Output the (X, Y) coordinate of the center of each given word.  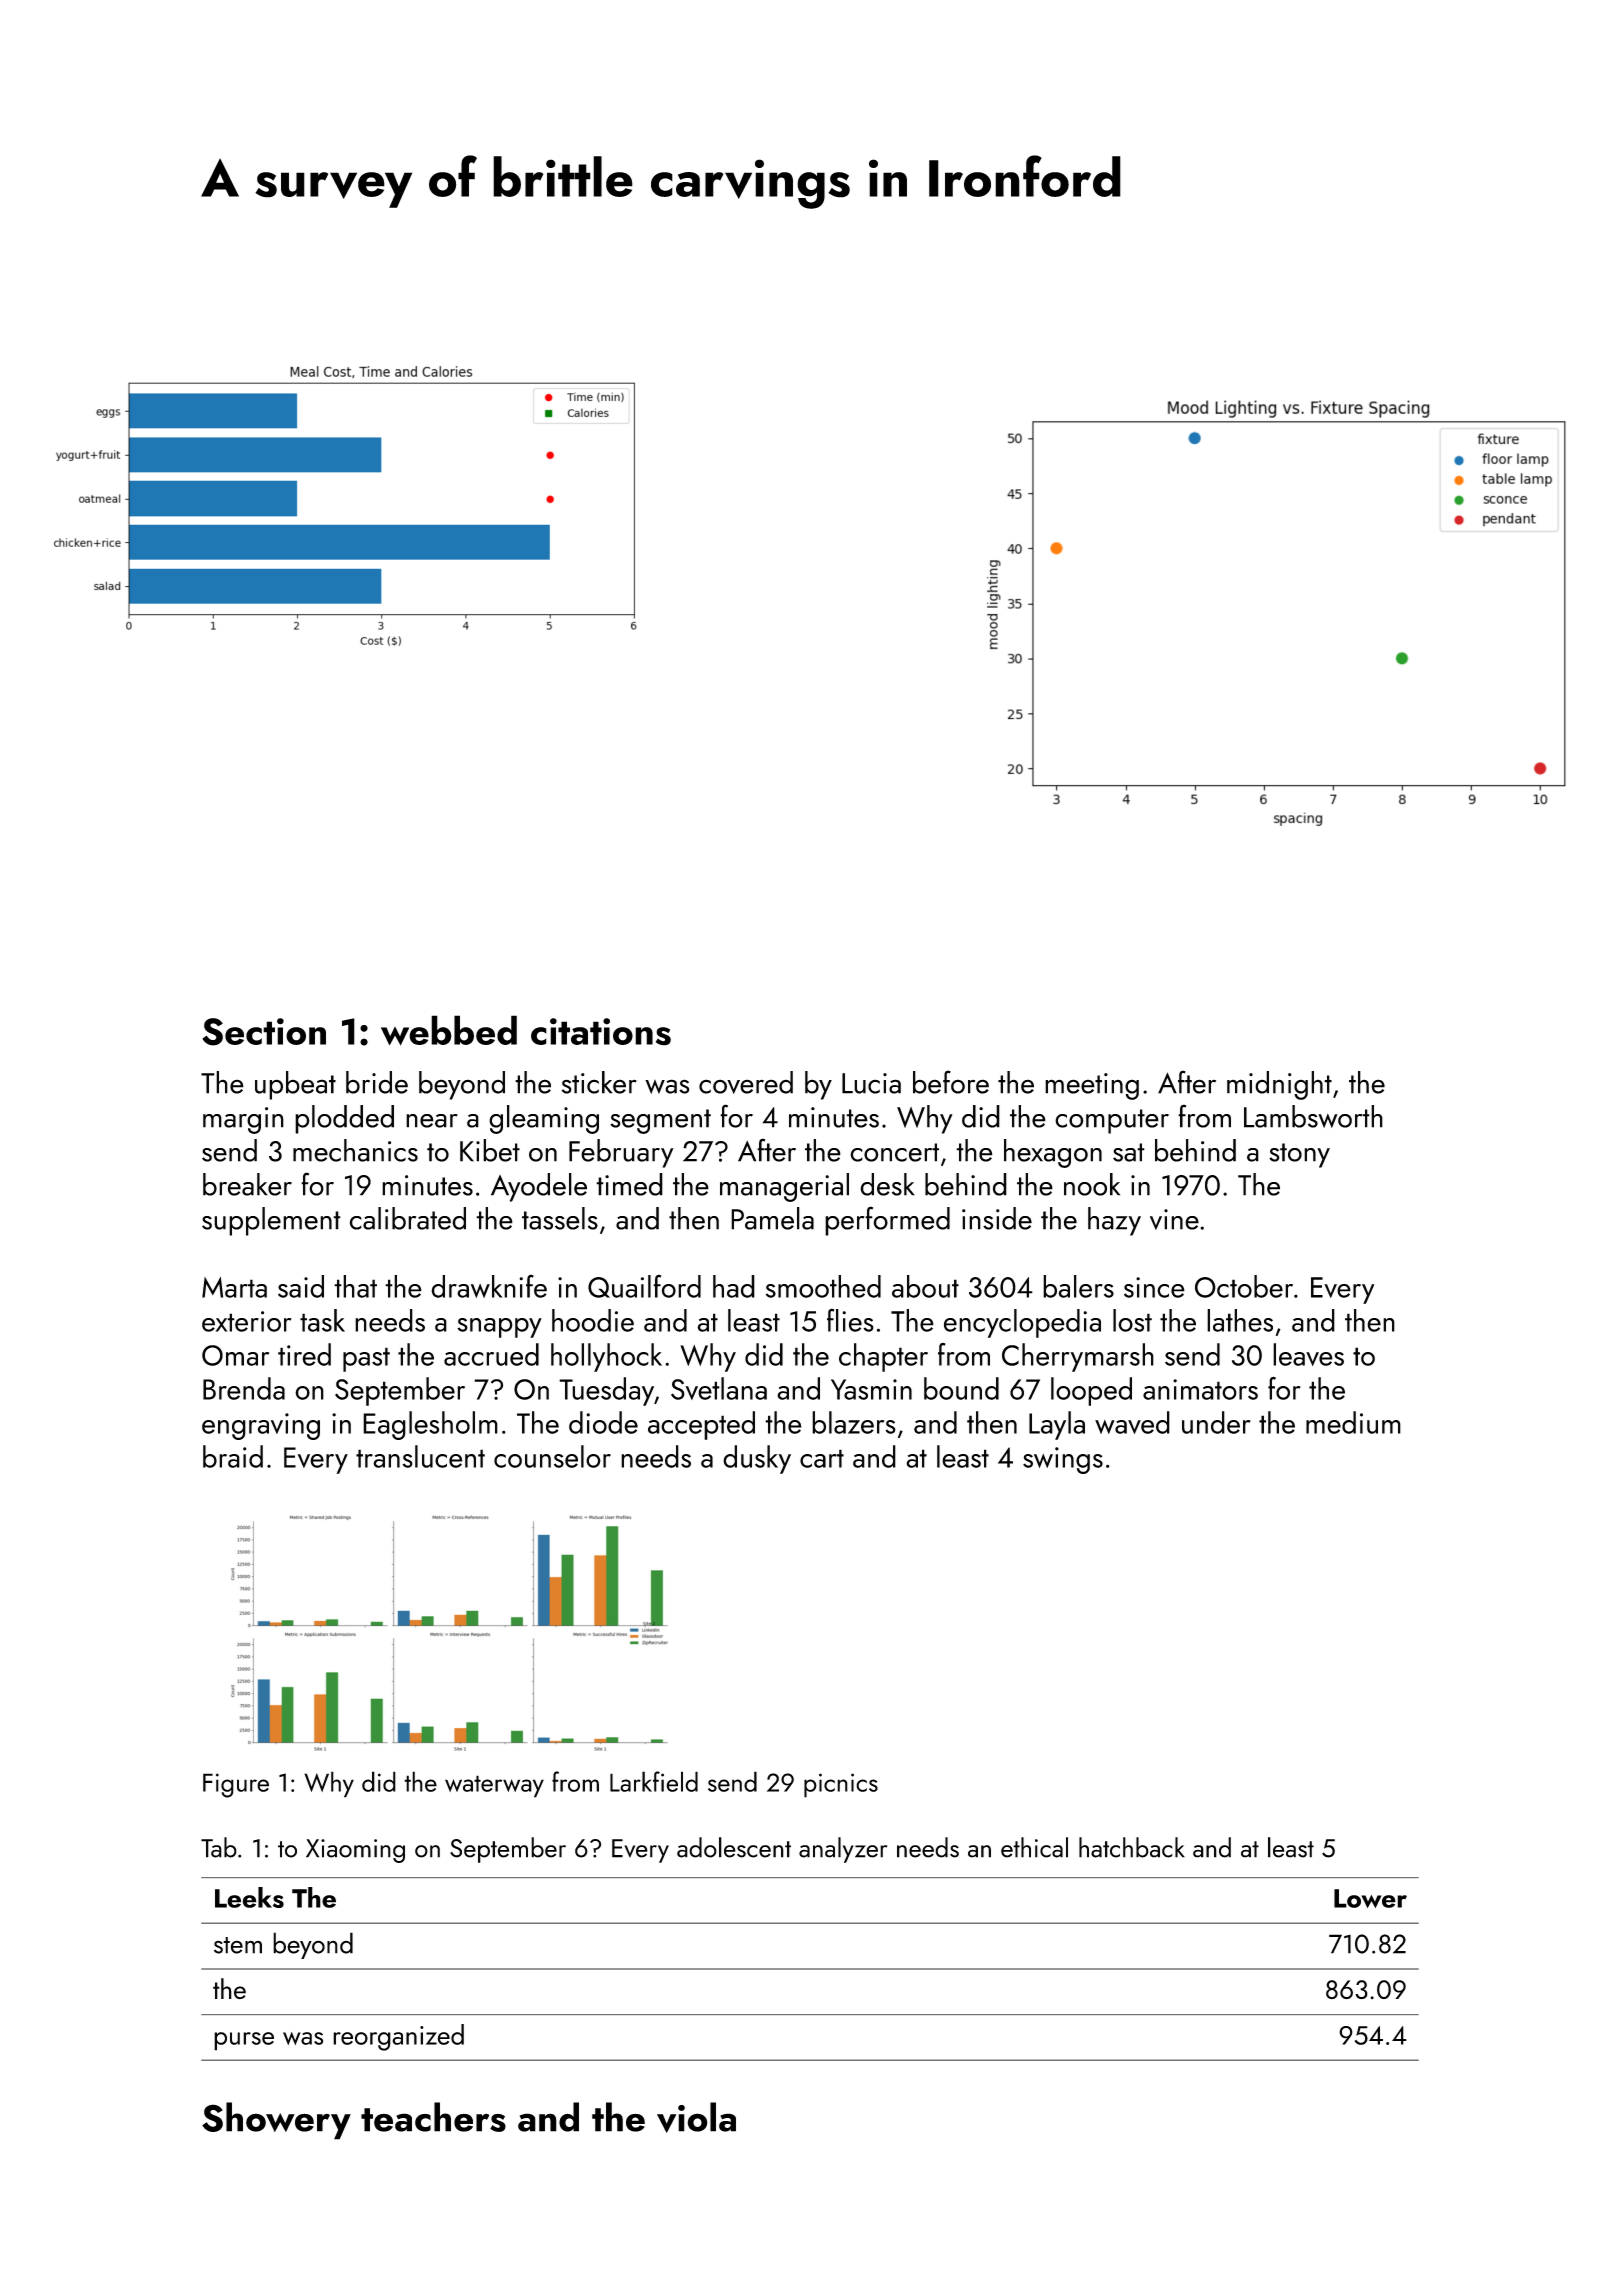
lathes (1240, 1320)
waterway (494, 1786)
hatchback (1132, 1847)
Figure (236, 1785)
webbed (449, 1030)
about (925, 1286)
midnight (1279, 1085)
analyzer (843, 1850)
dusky (757, 1459)
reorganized (398, 2037)
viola (696, 2117)
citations (601, 1032)
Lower (1370, 1898)
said (301, 1286)
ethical (1034, 1847)
